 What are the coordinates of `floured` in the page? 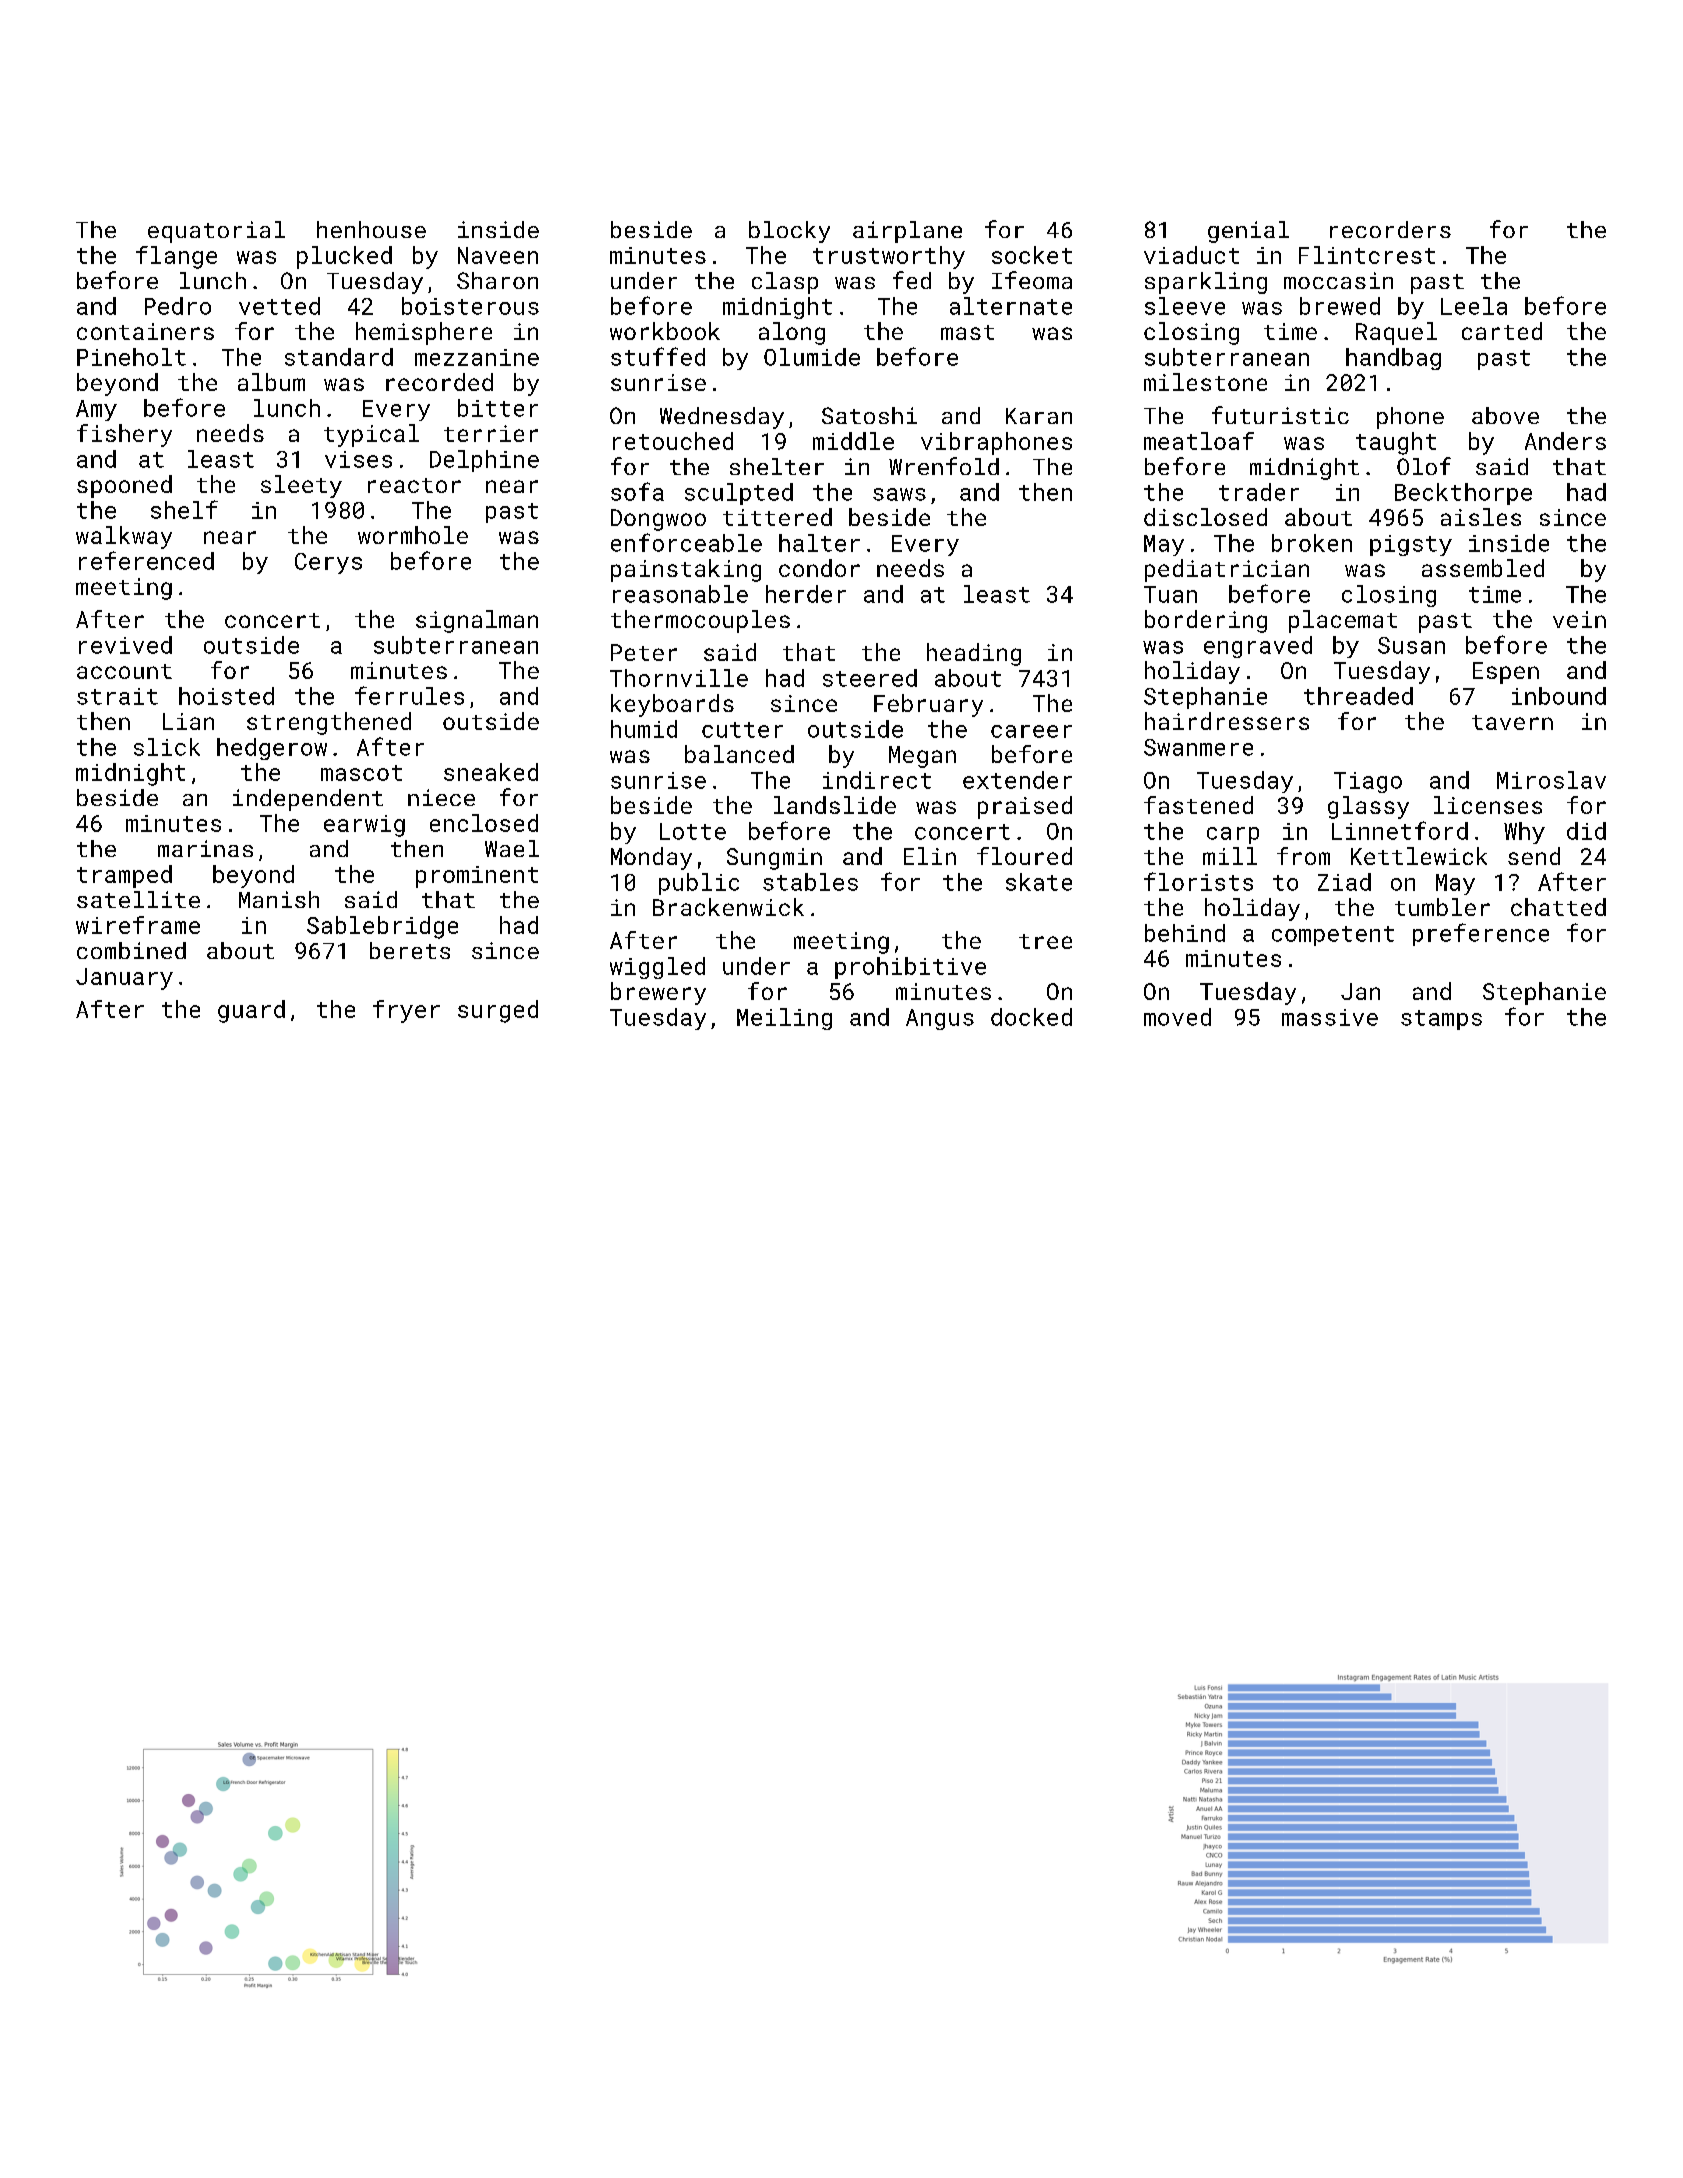 It's located at (1024, 856).
